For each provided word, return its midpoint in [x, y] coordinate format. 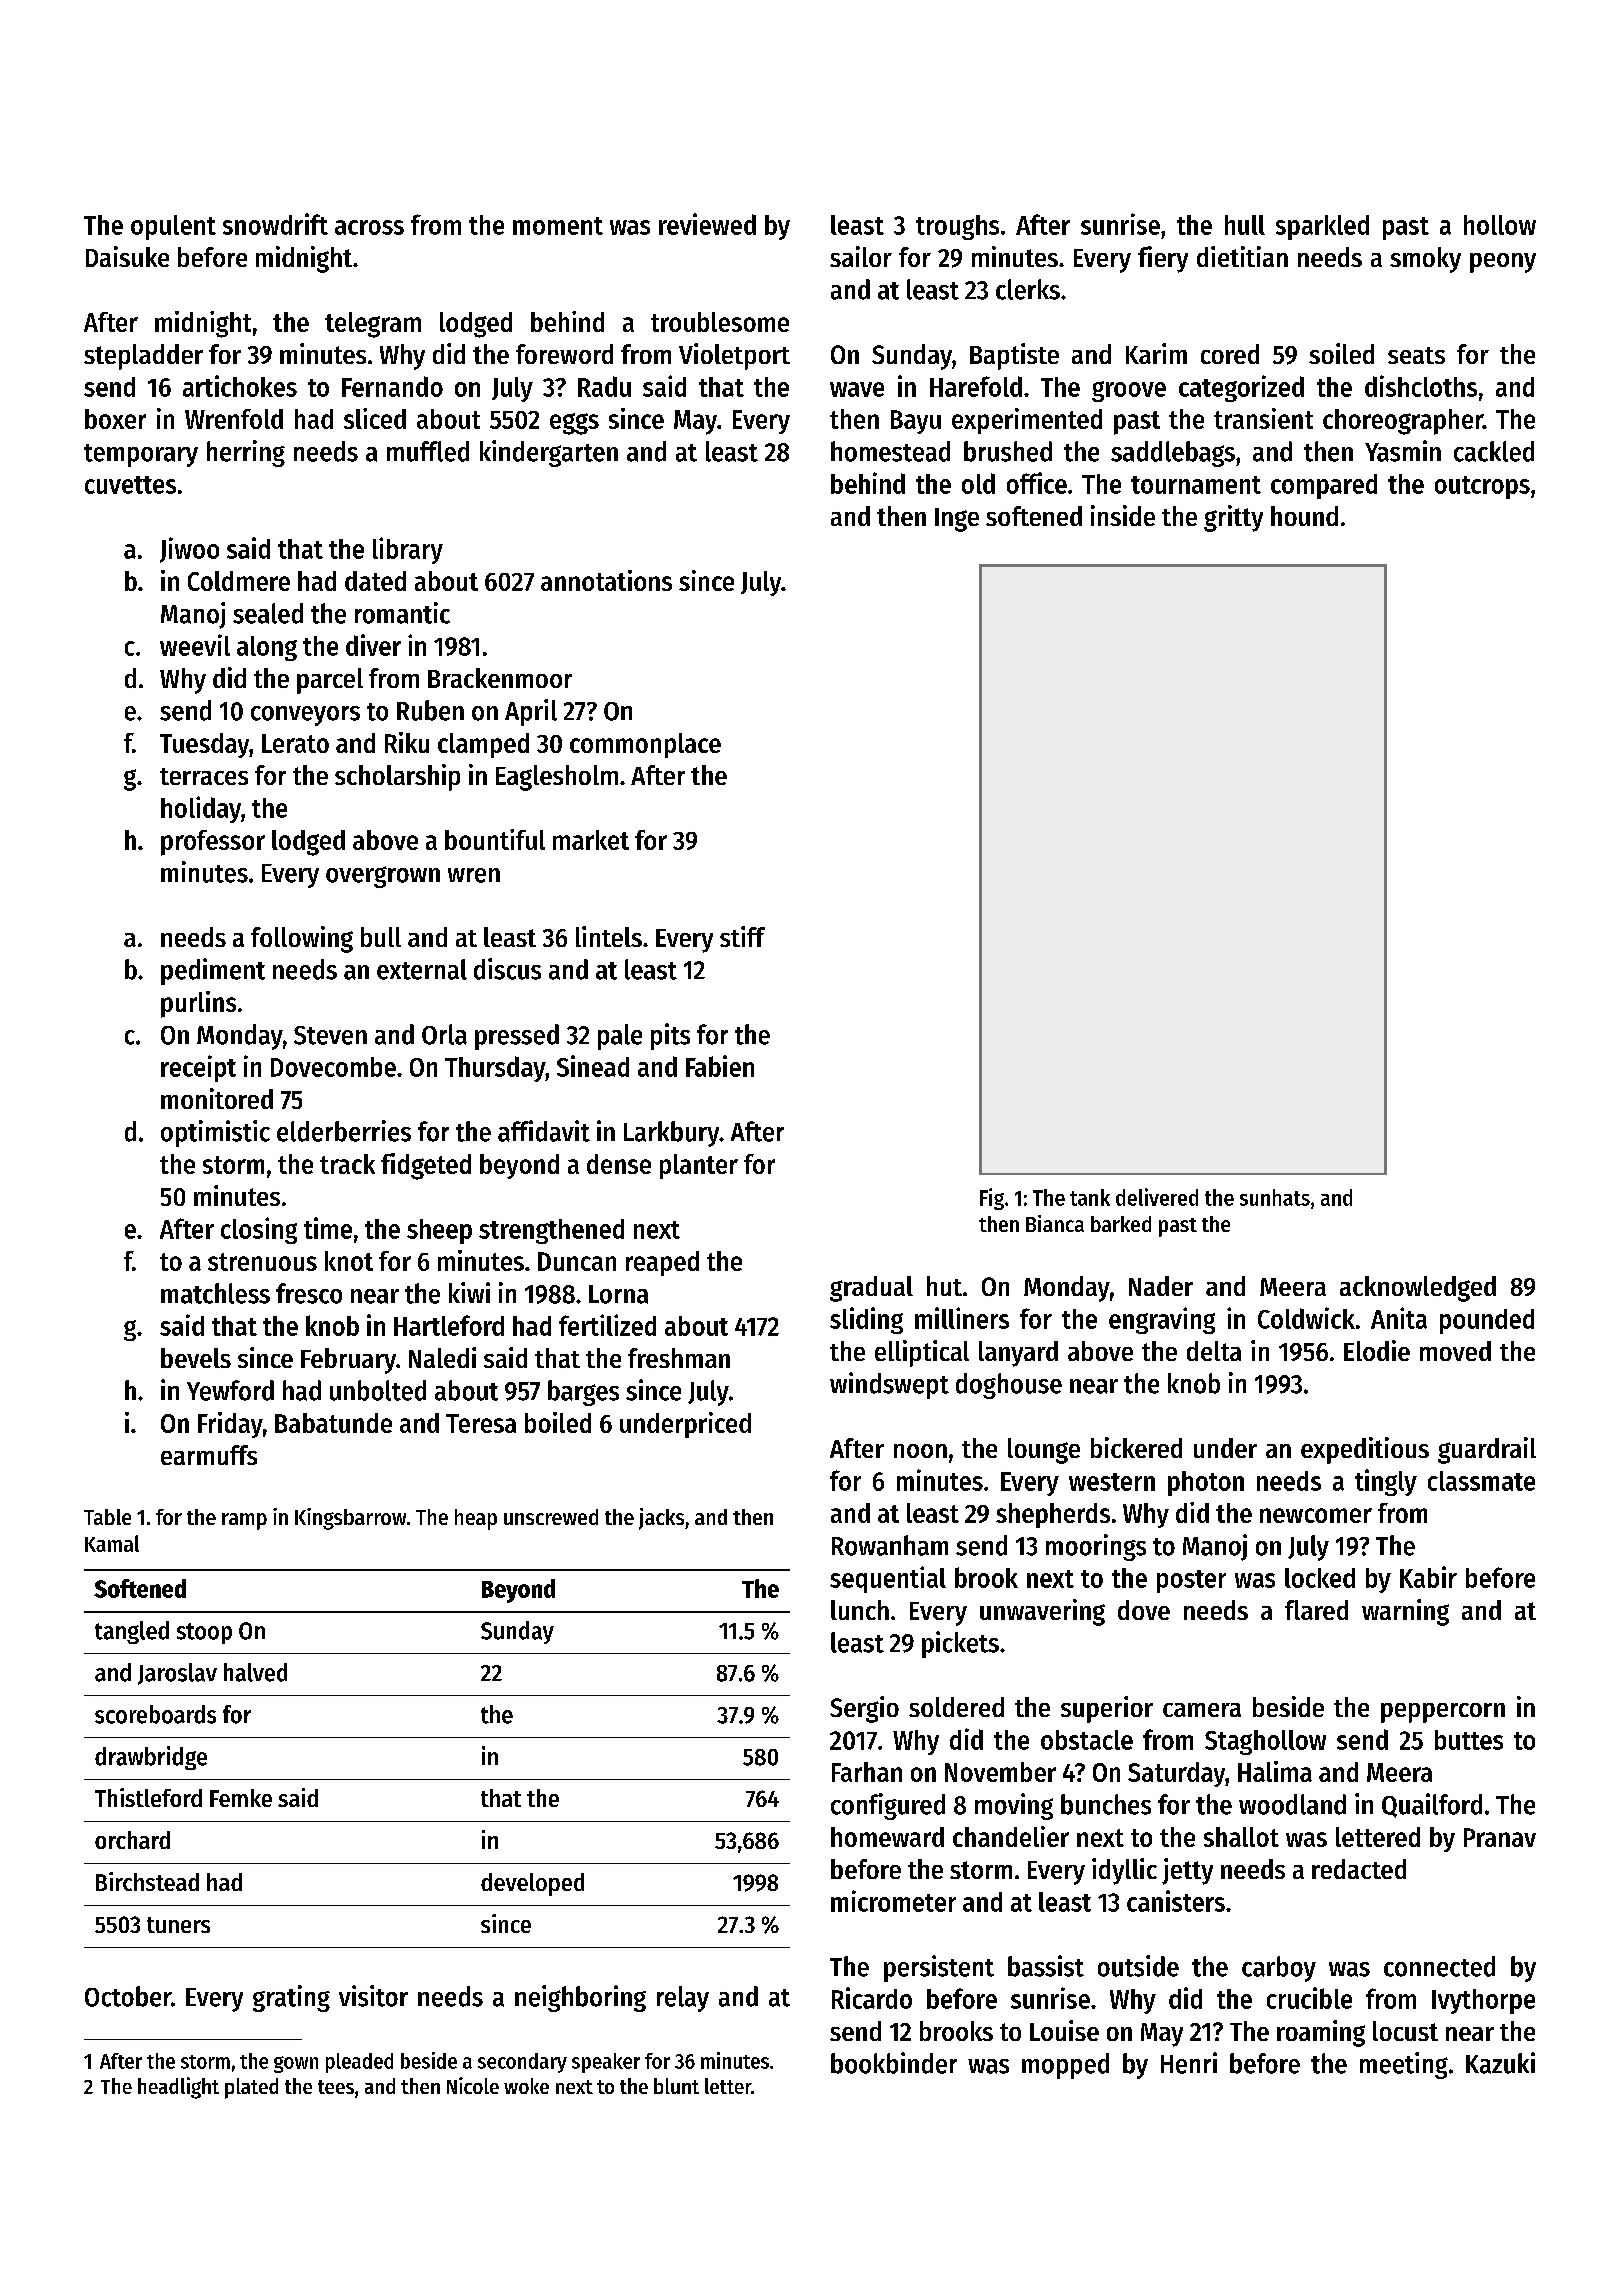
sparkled [1322, 227]
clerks [1028, 289]
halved [255, 1672]
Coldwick [1306, 1318]
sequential [888, 1579]
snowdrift [275, 224]
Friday [230, 1425]
